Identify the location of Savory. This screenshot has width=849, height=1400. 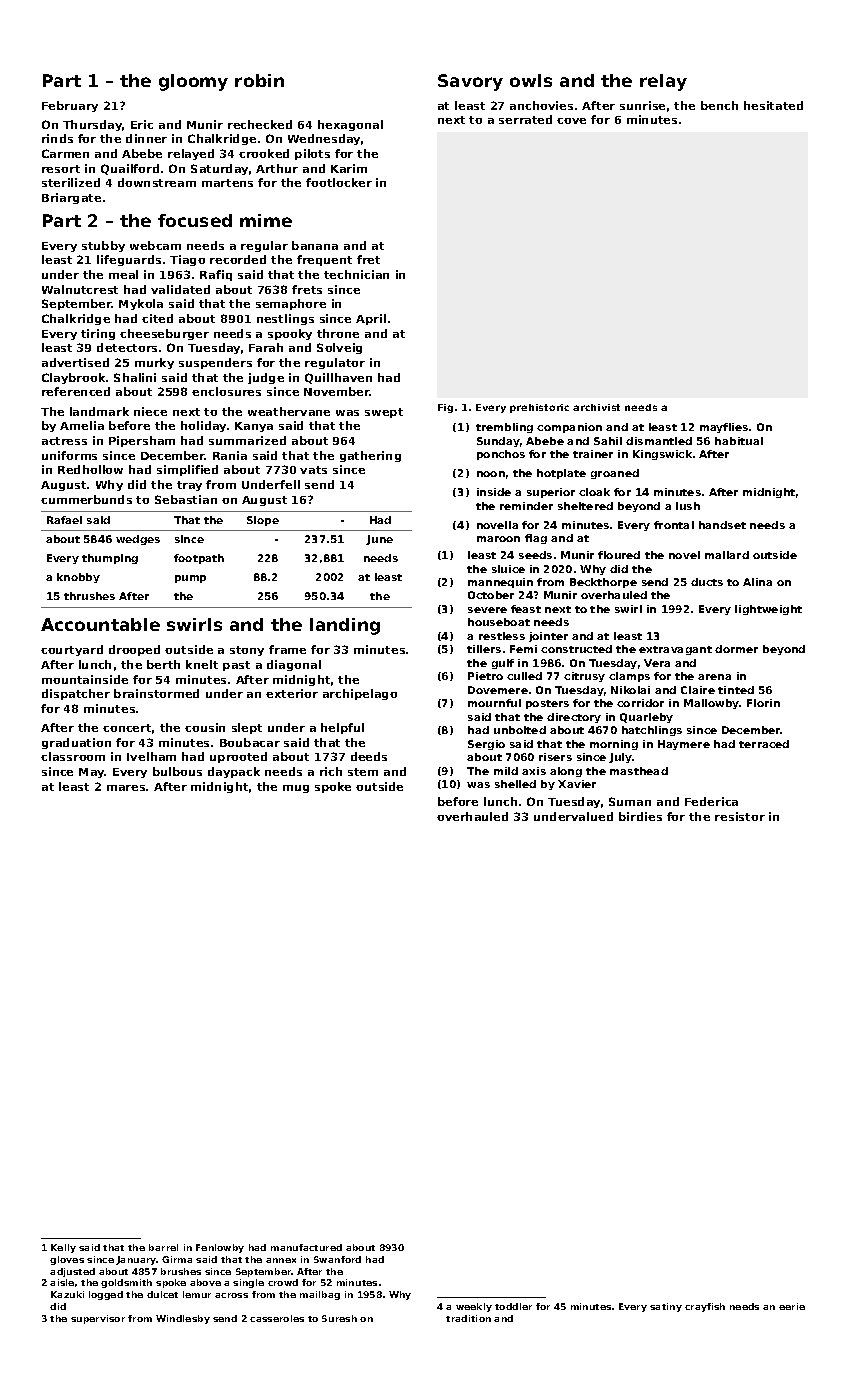
(470, 82).
